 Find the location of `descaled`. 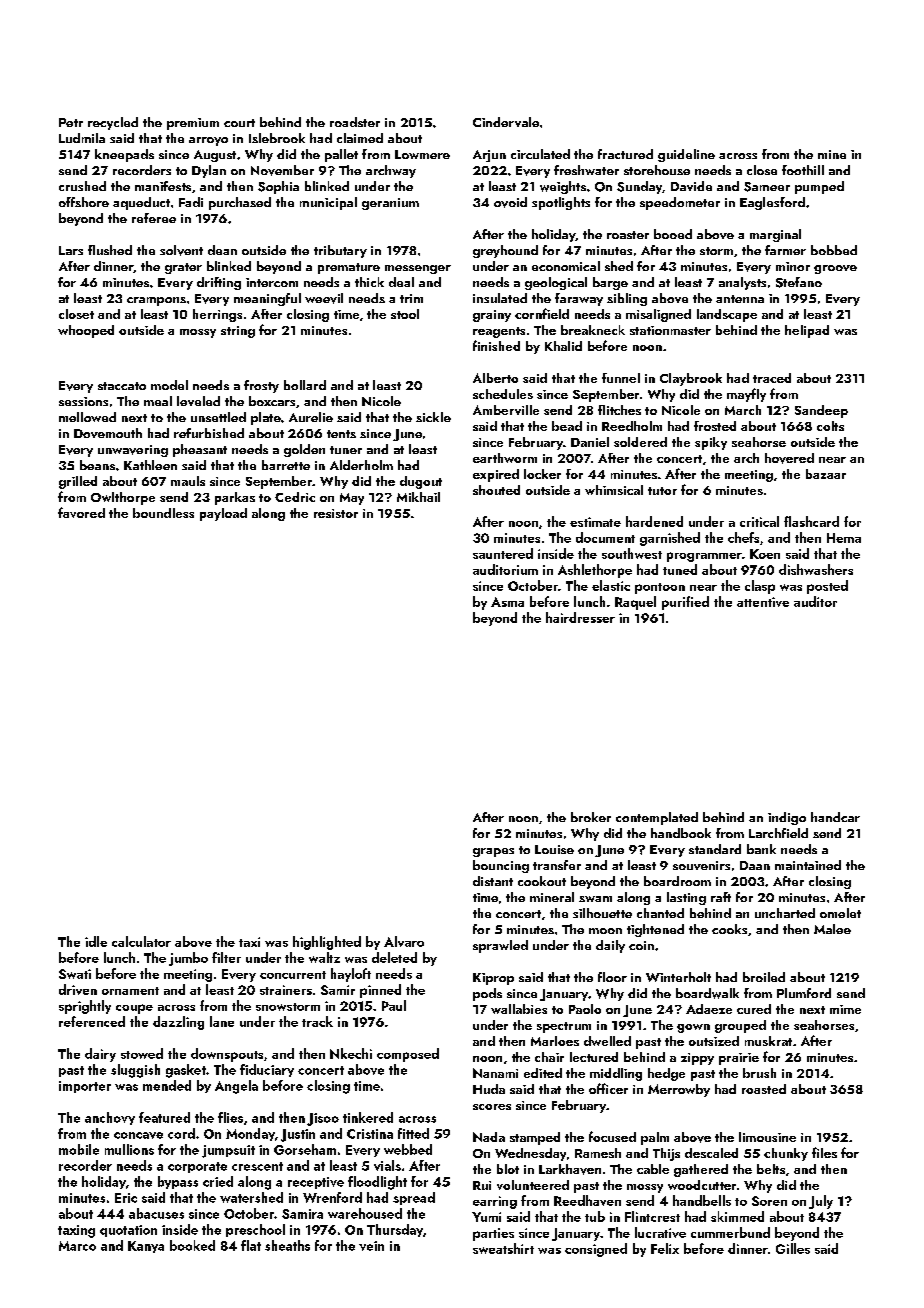

descaled is located at coordinates (711, 1153).
